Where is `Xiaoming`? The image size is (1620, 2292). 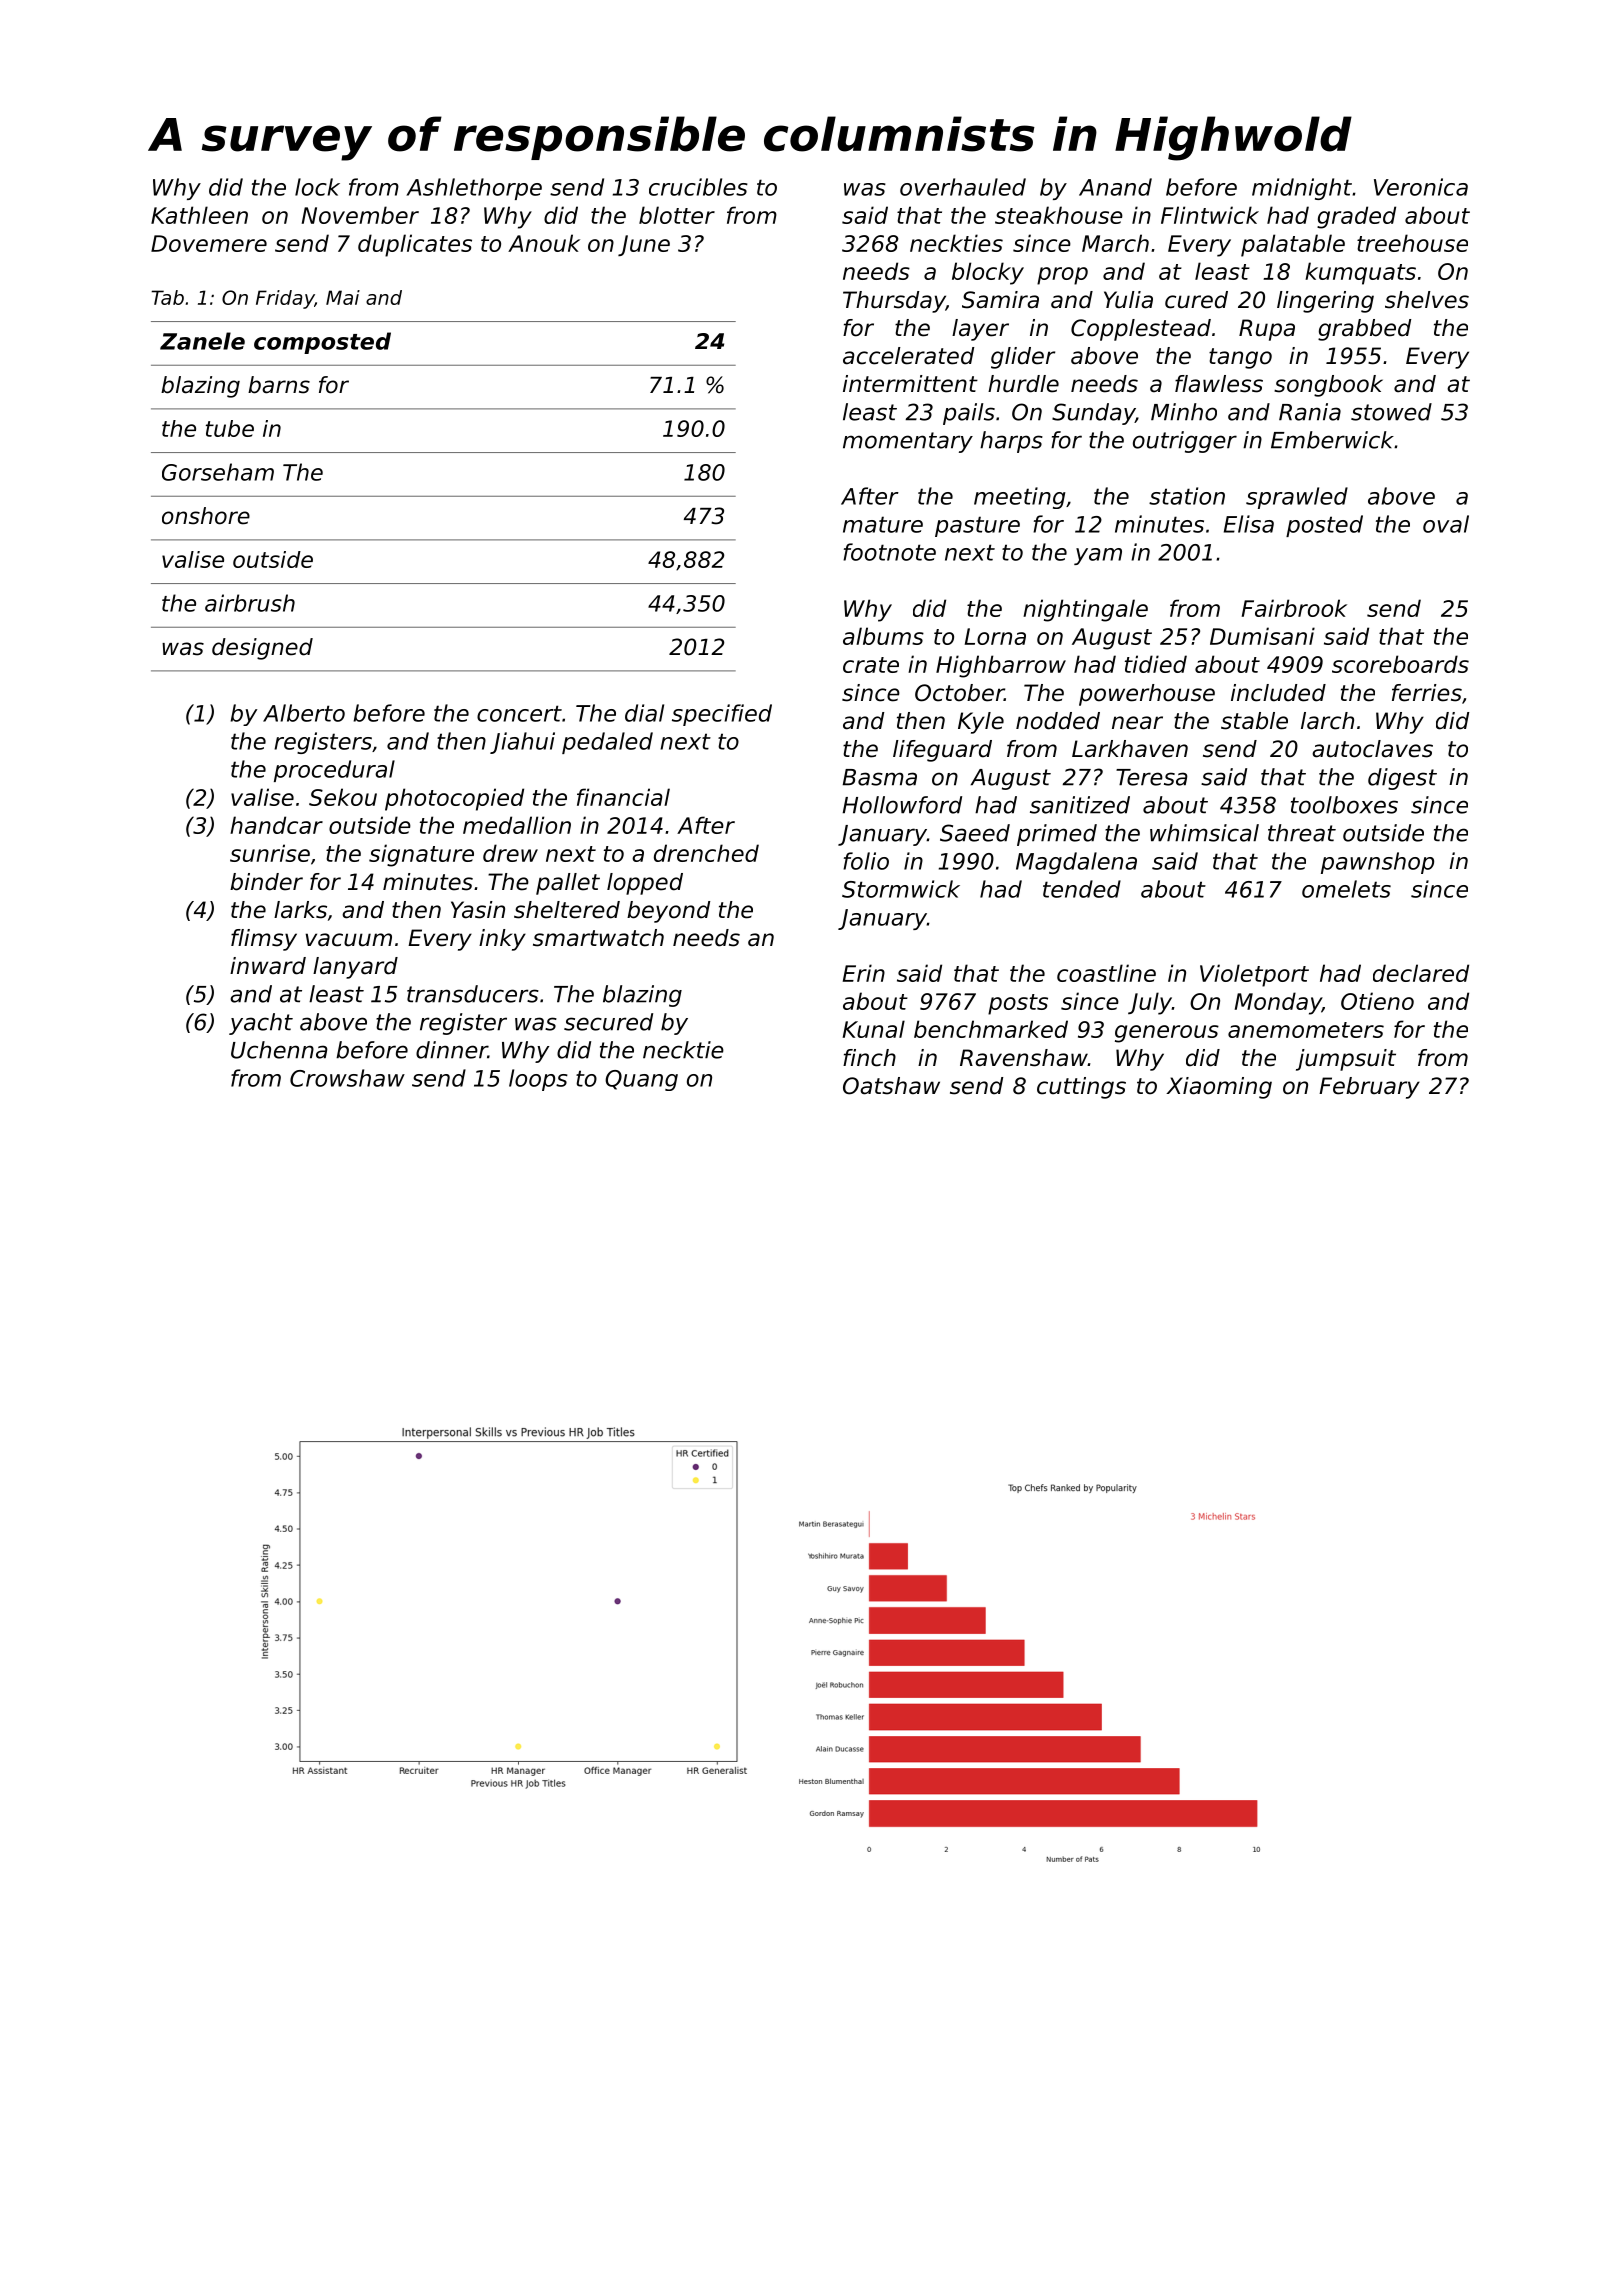
Xiaoming is located at coordinates (1219, 1088).
